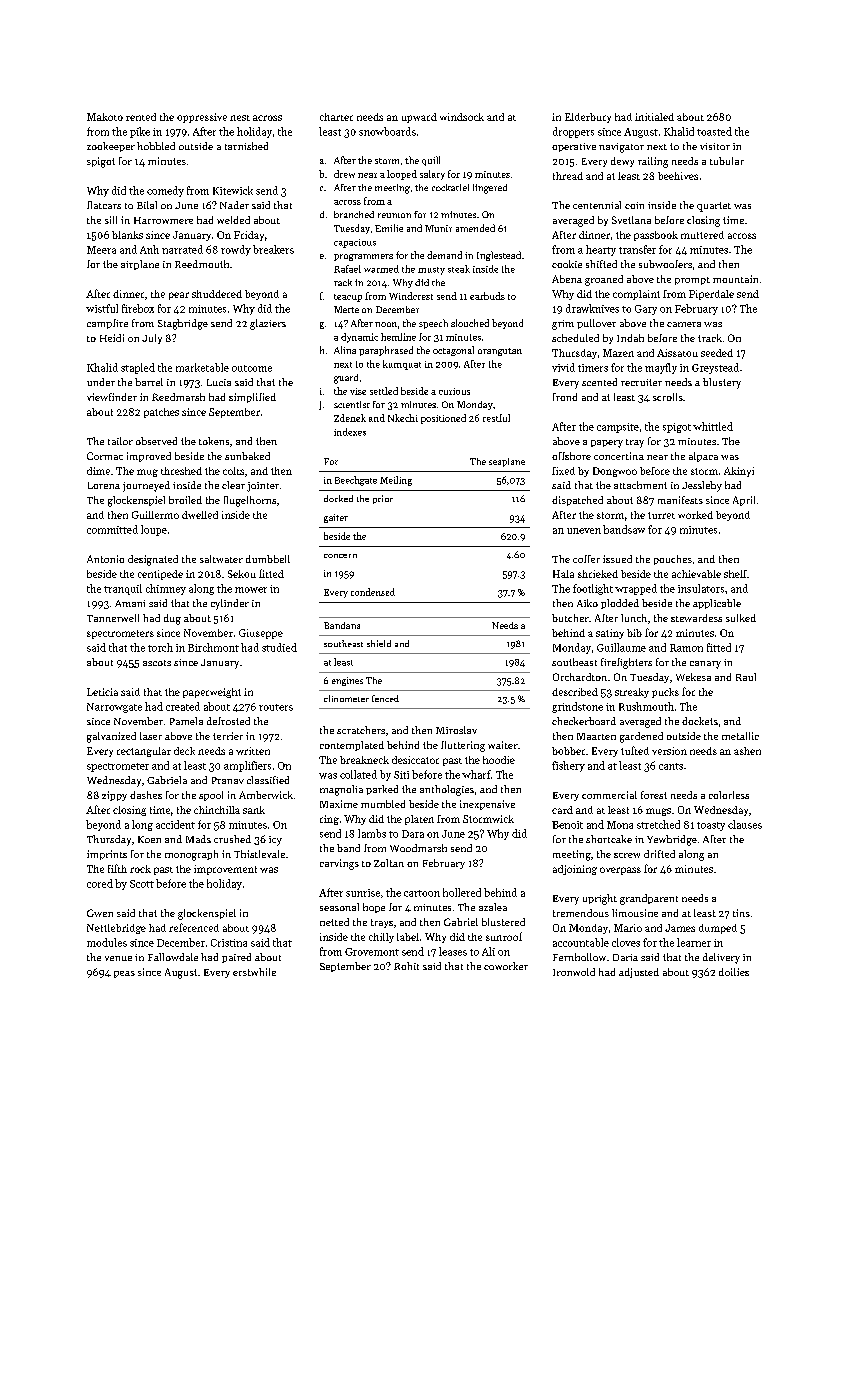 The image size is (849, 1400). What do you see at coordinates (406, 966) in the document?
I see `Rohit` at bounding box center [406, 966].
